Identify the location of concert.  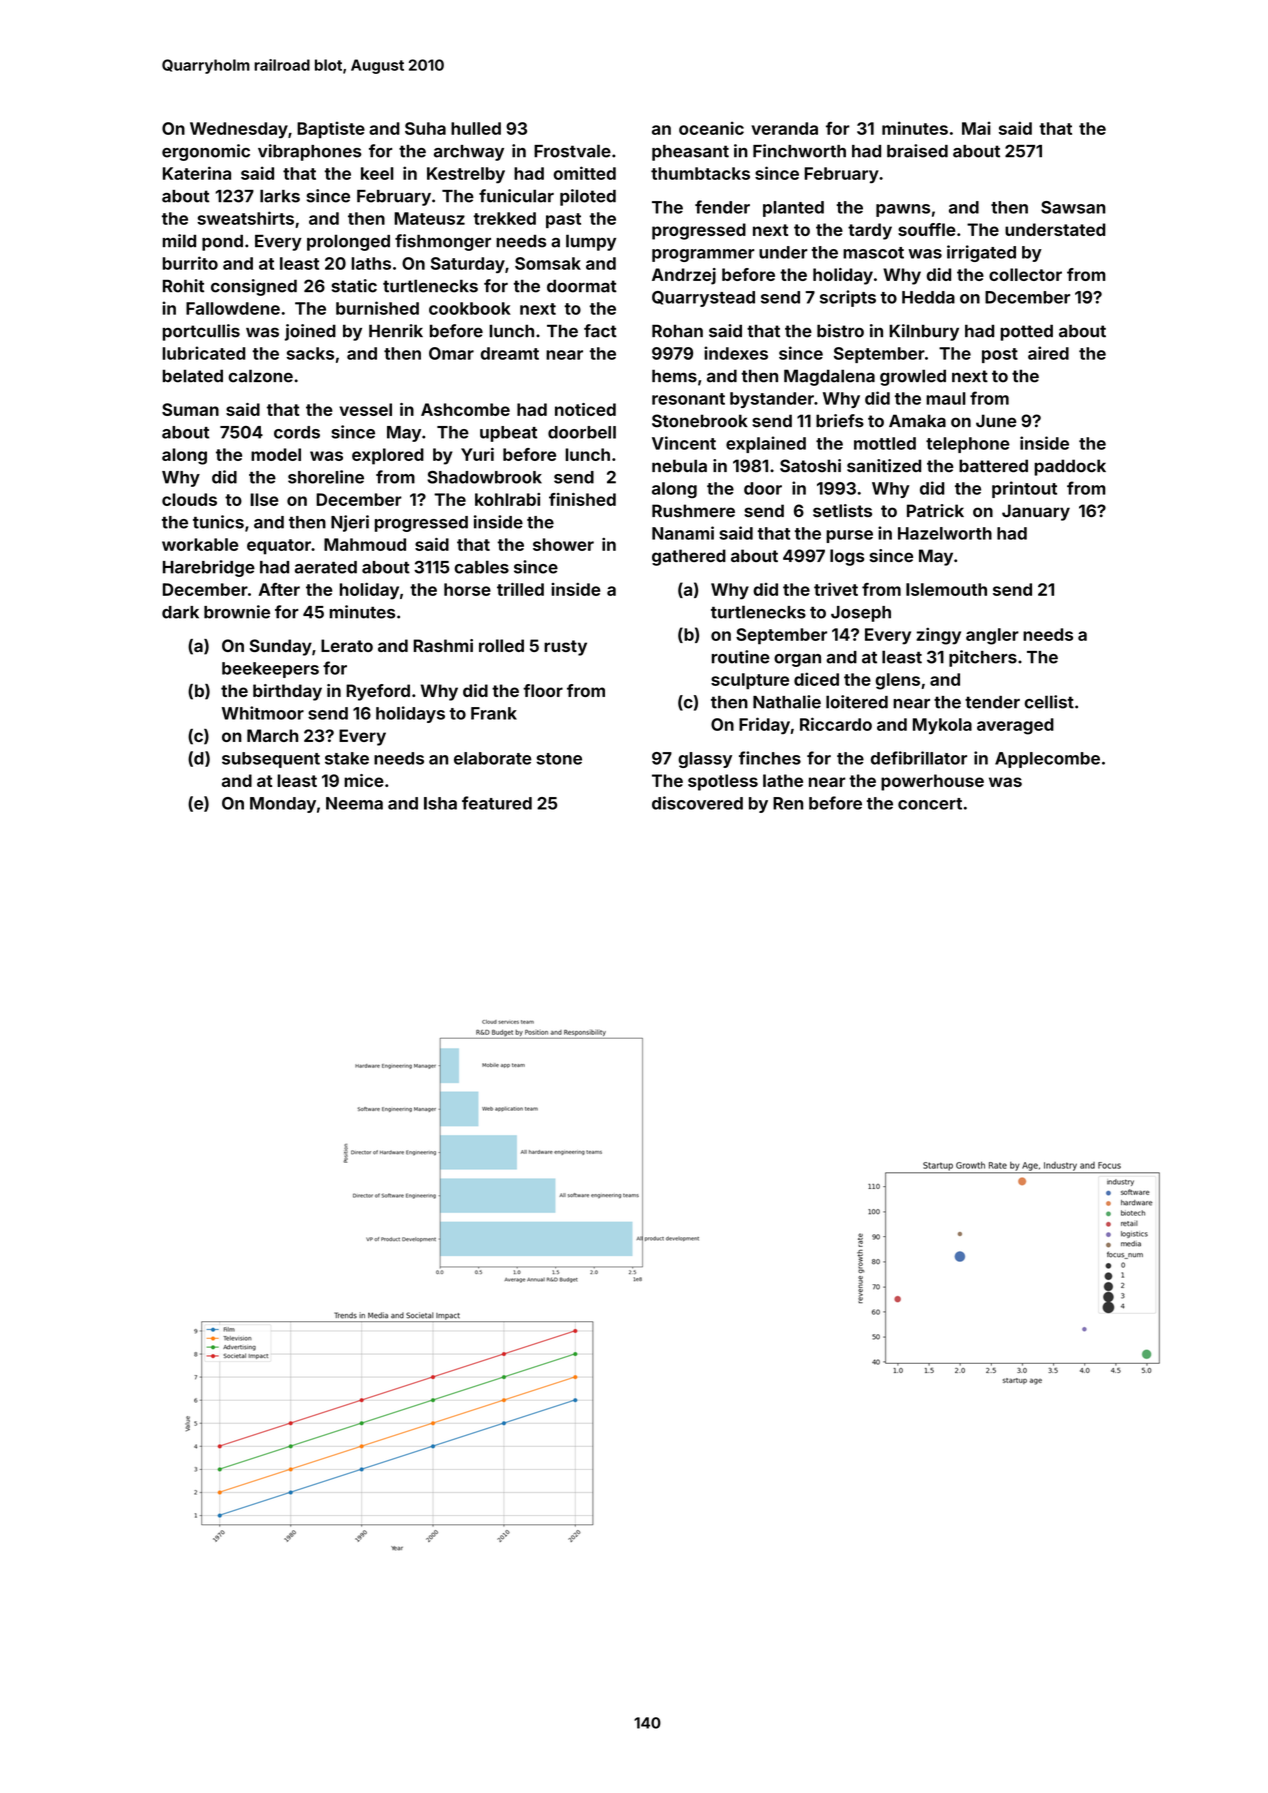
(930, 804).
